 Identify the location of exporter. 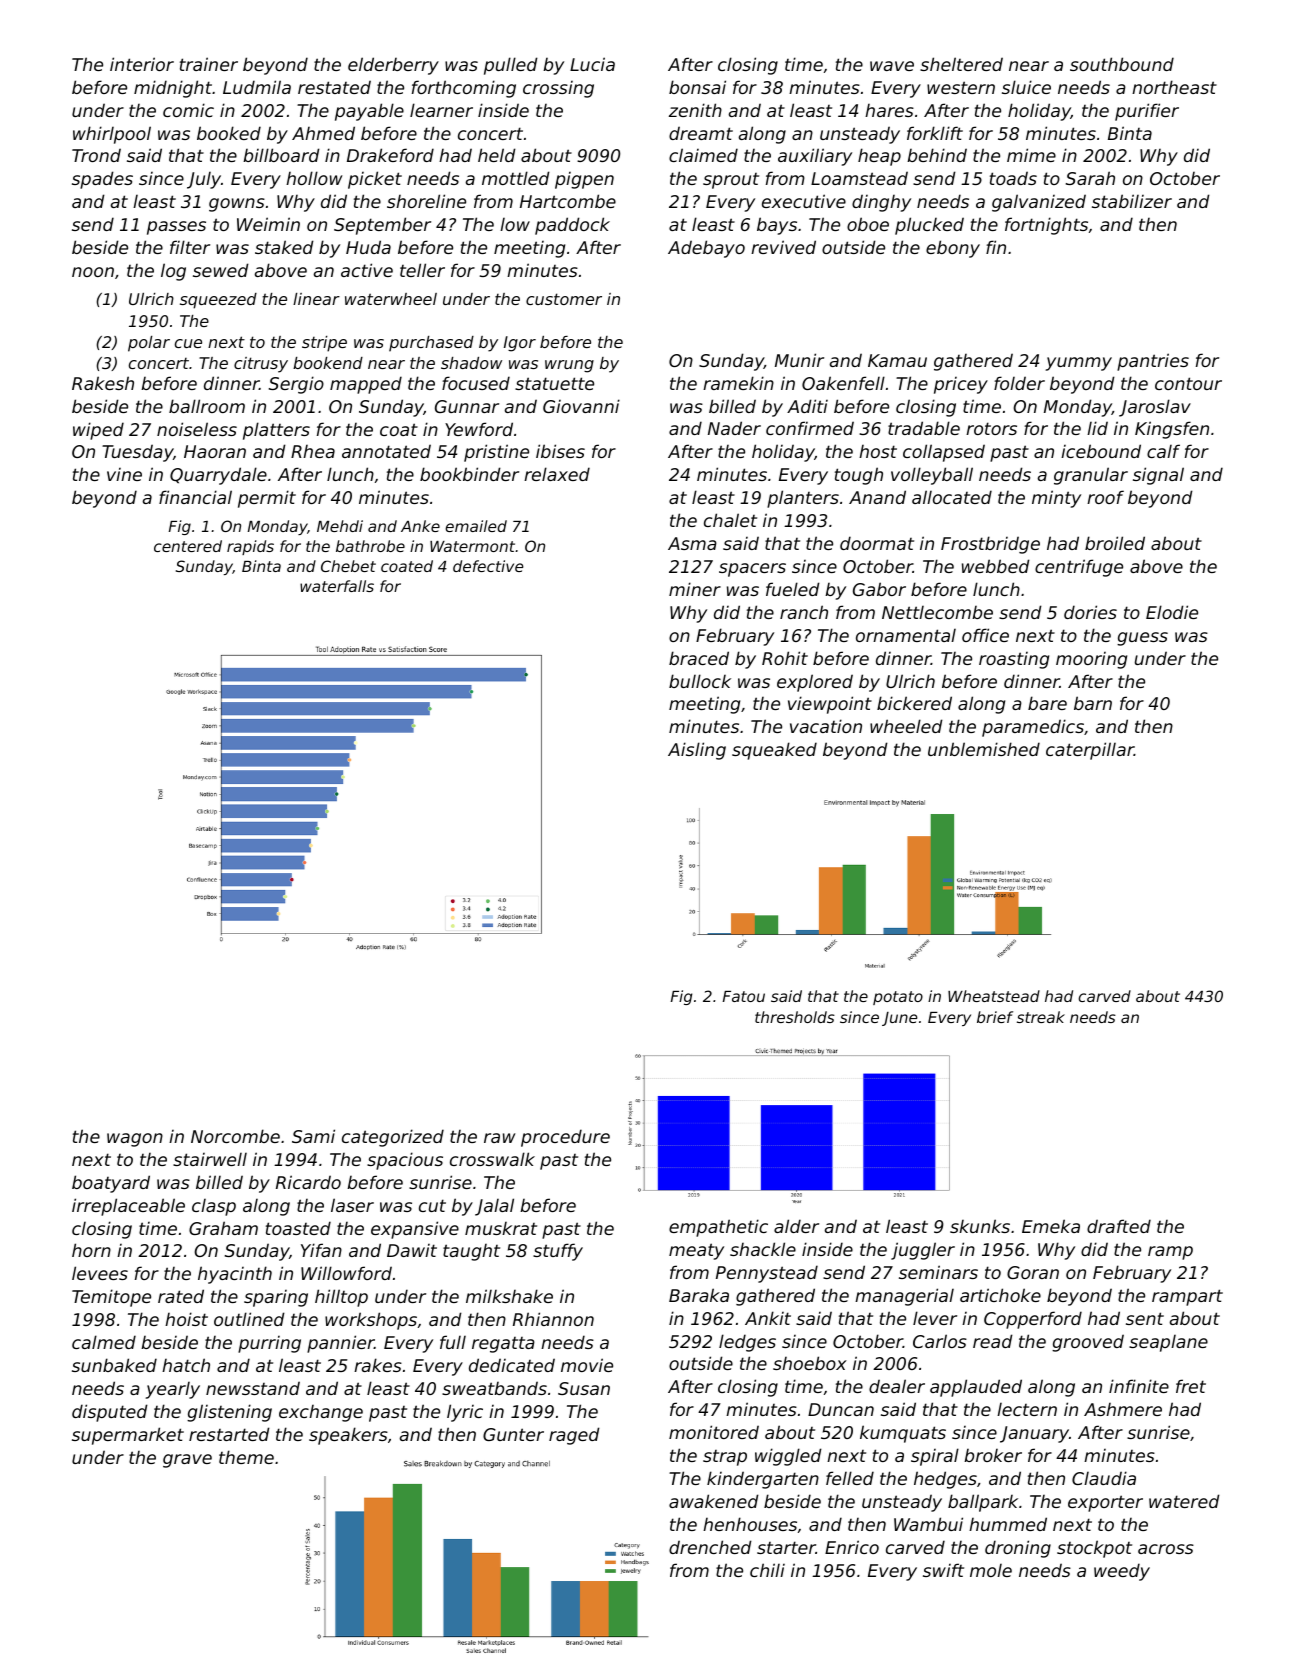
(1105, 1503).
